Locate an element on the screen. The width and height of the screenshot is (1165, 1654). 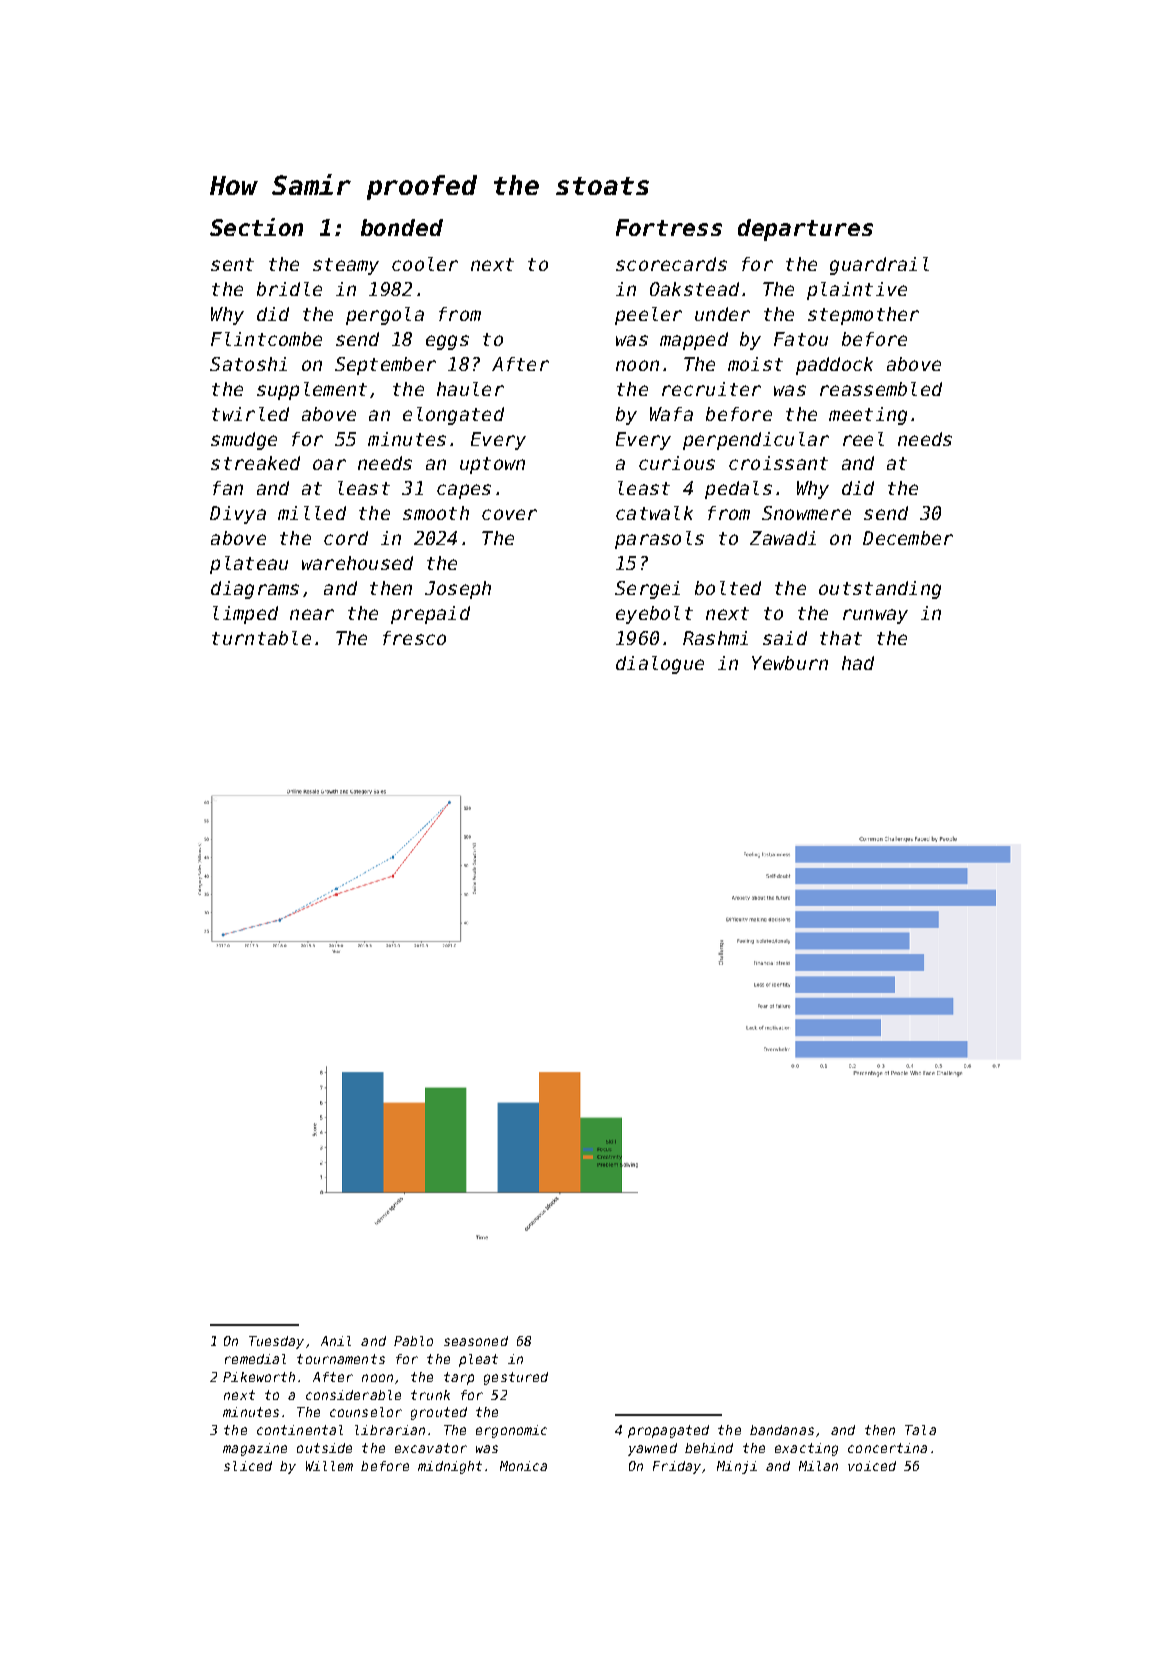
seasoned is located at coordinates (476, 1341).
